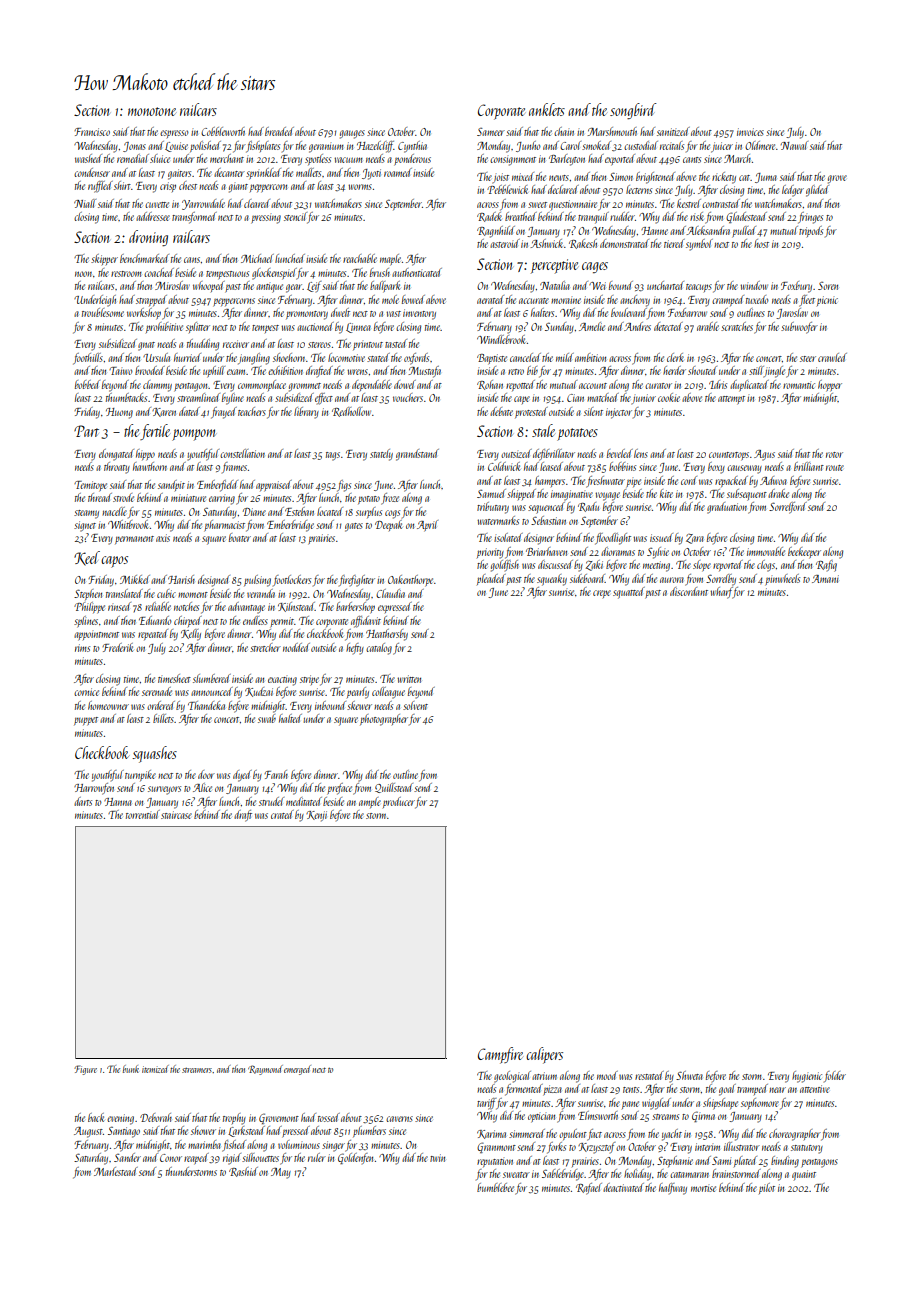  I want to click on monotone, so click(152, 111).
